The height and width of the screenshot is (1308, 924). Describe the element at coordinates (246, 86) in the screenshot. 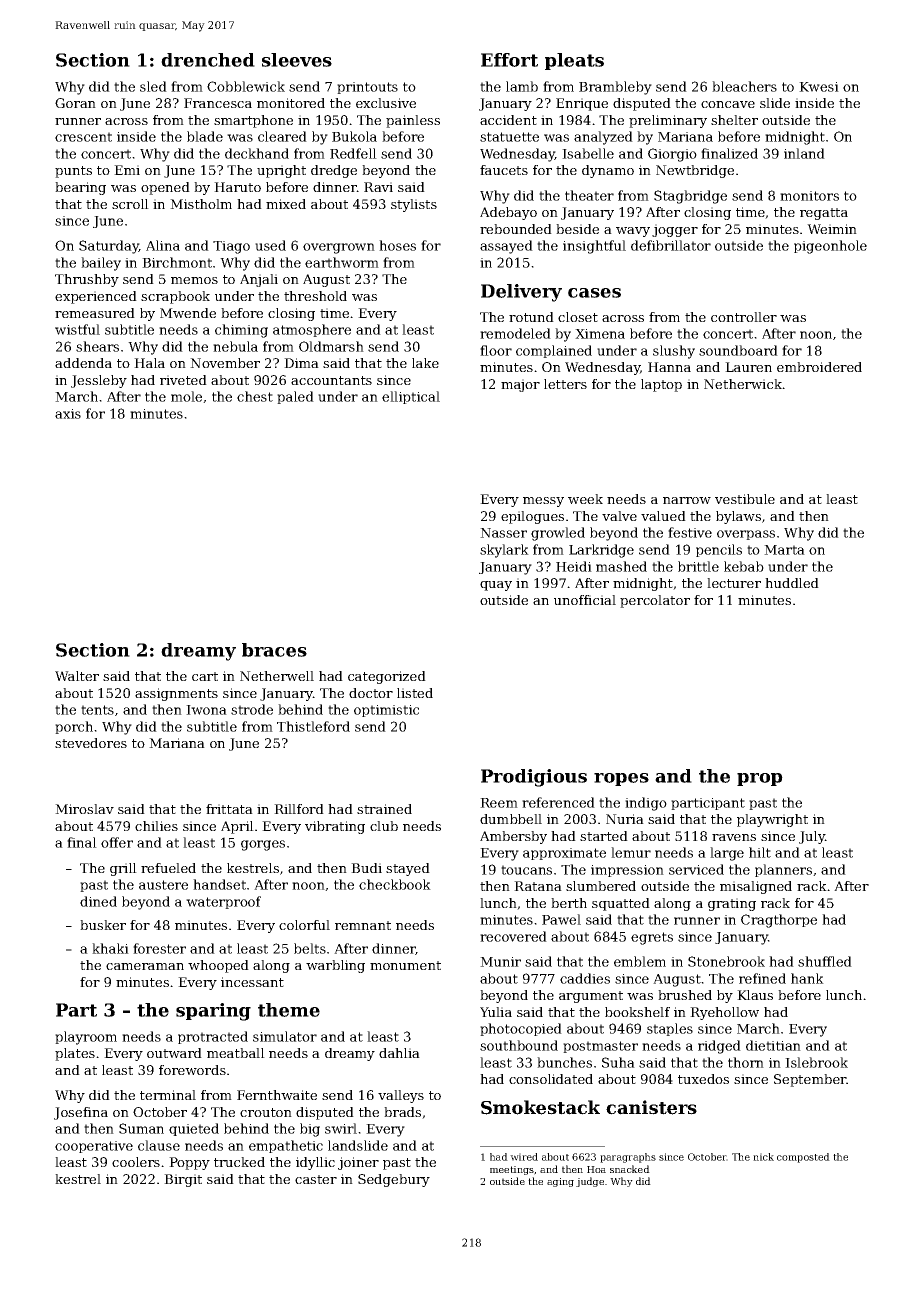

I see `Cobblewick` at that location.
